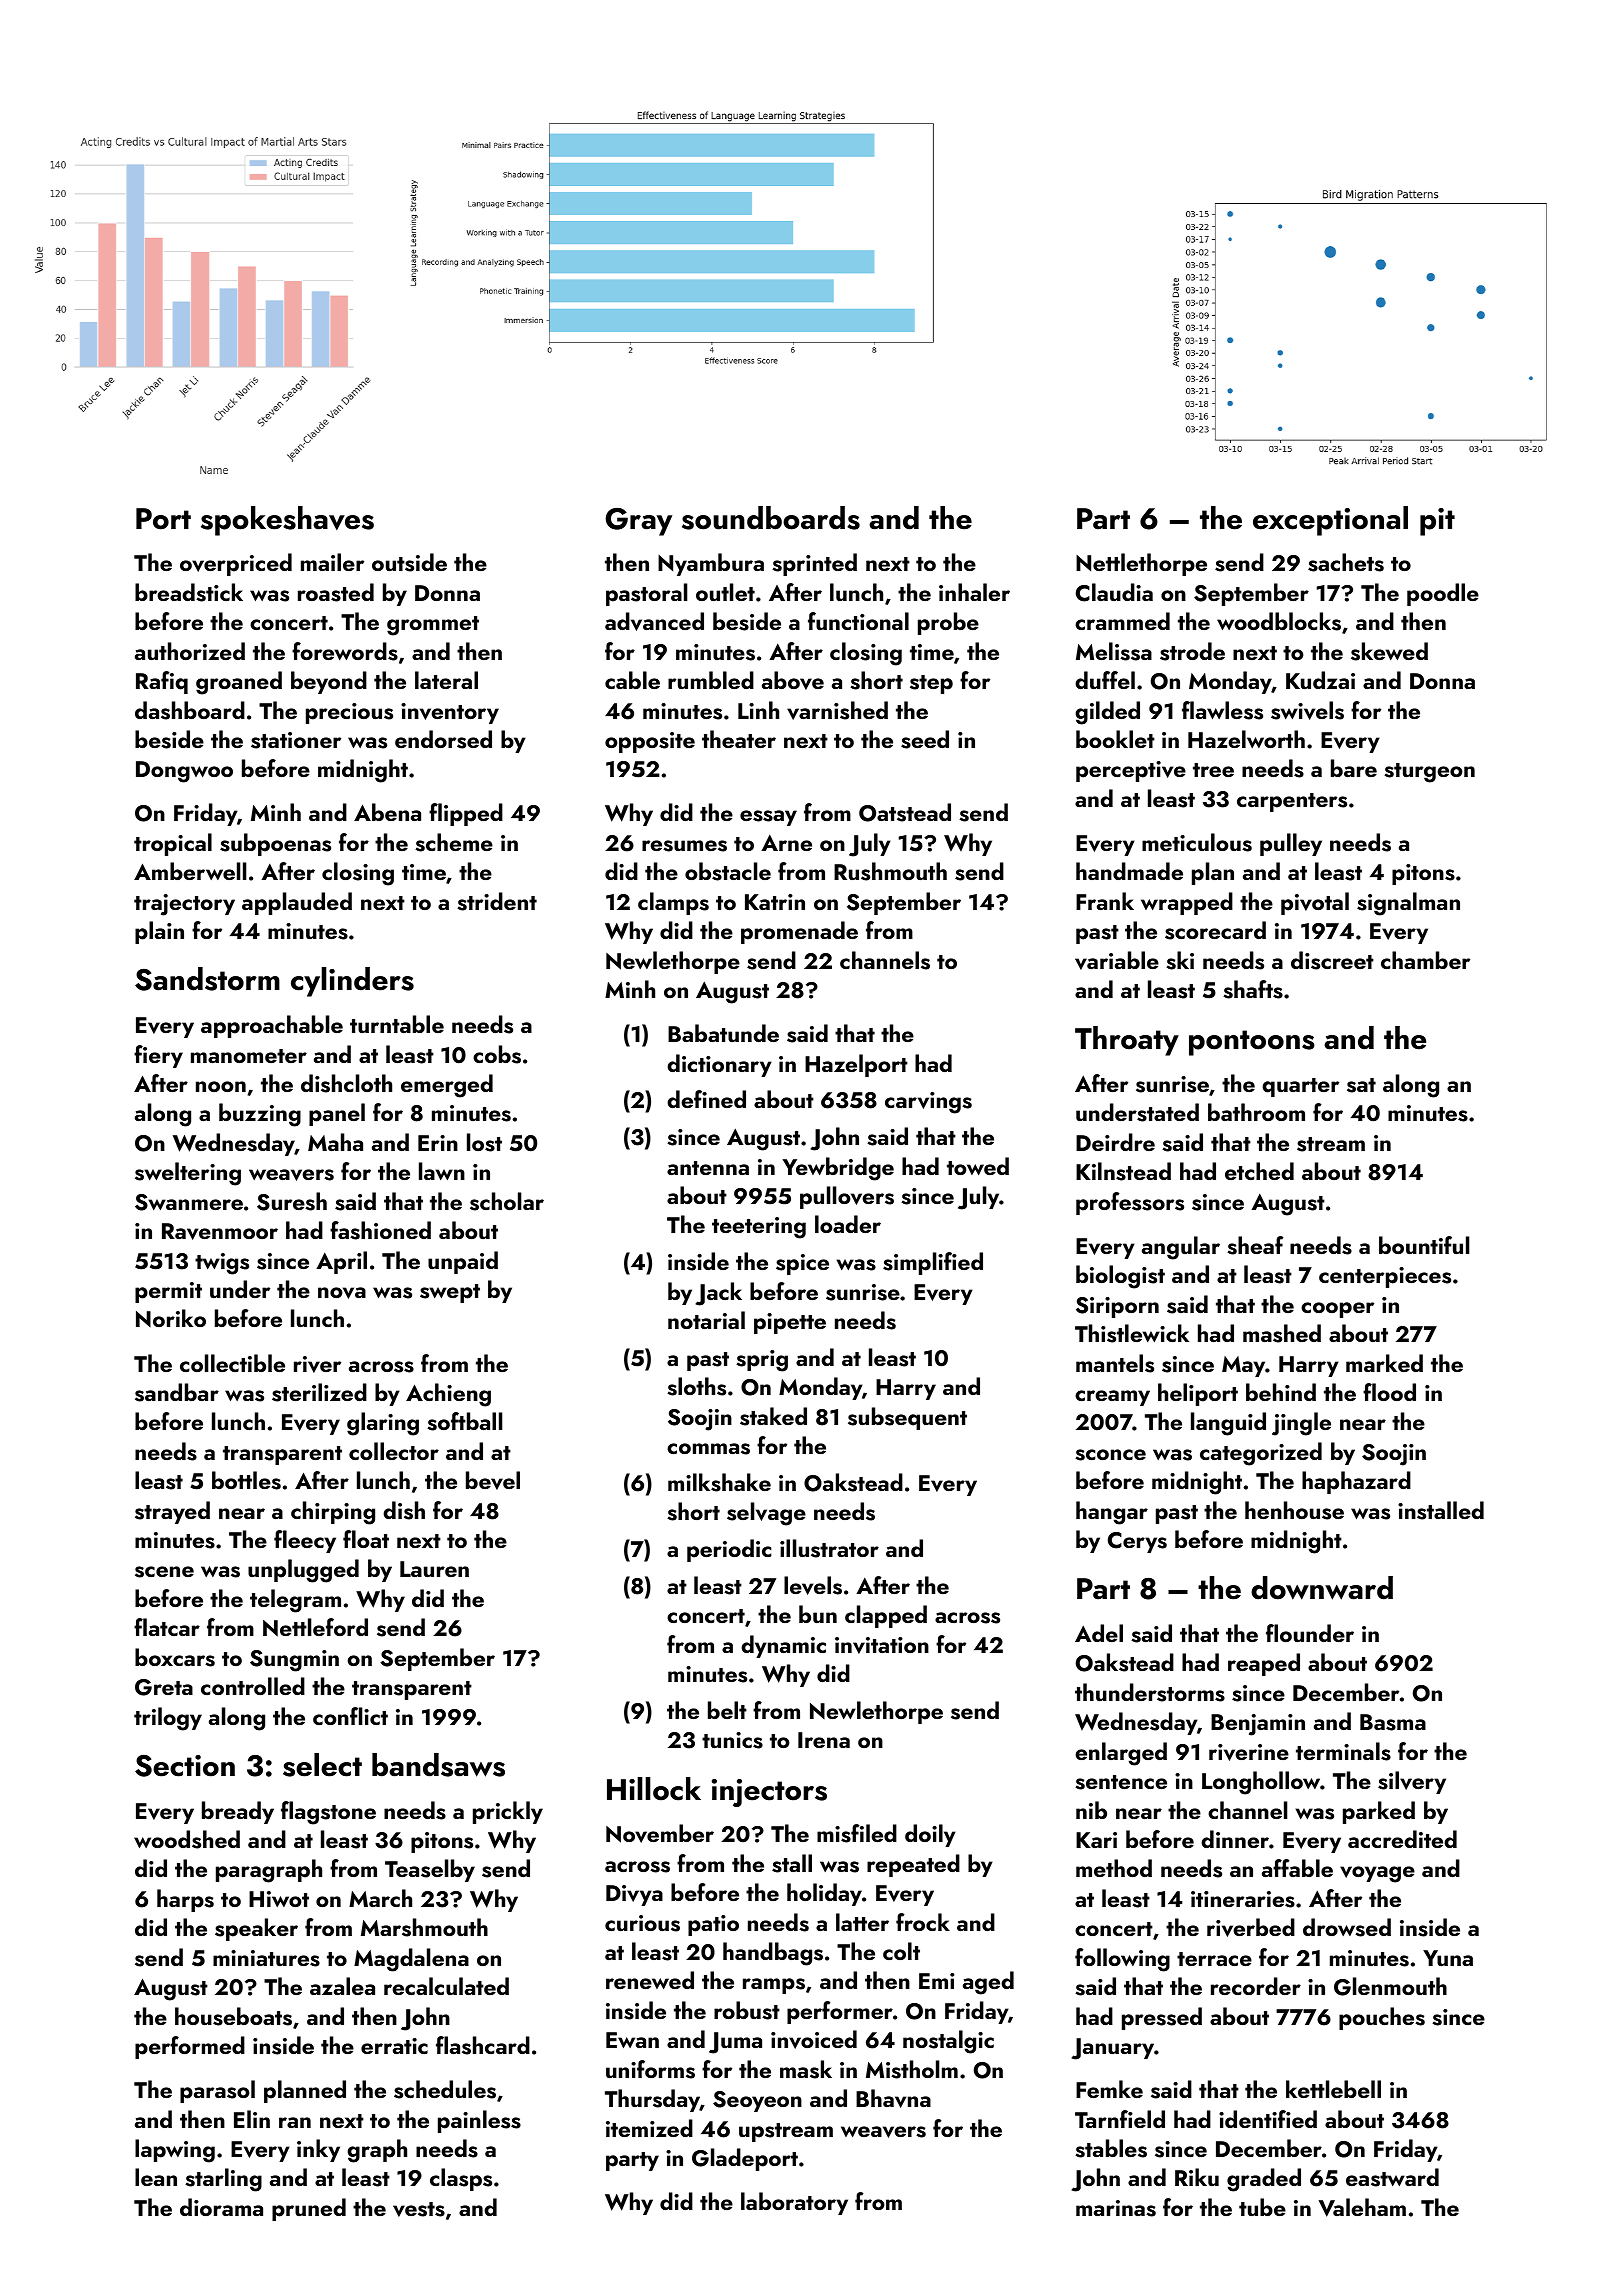  What do you see at coordinates (1243, 1899) in the screenshot?
I see `itineraries` at bounding box center [1243, 1899].
